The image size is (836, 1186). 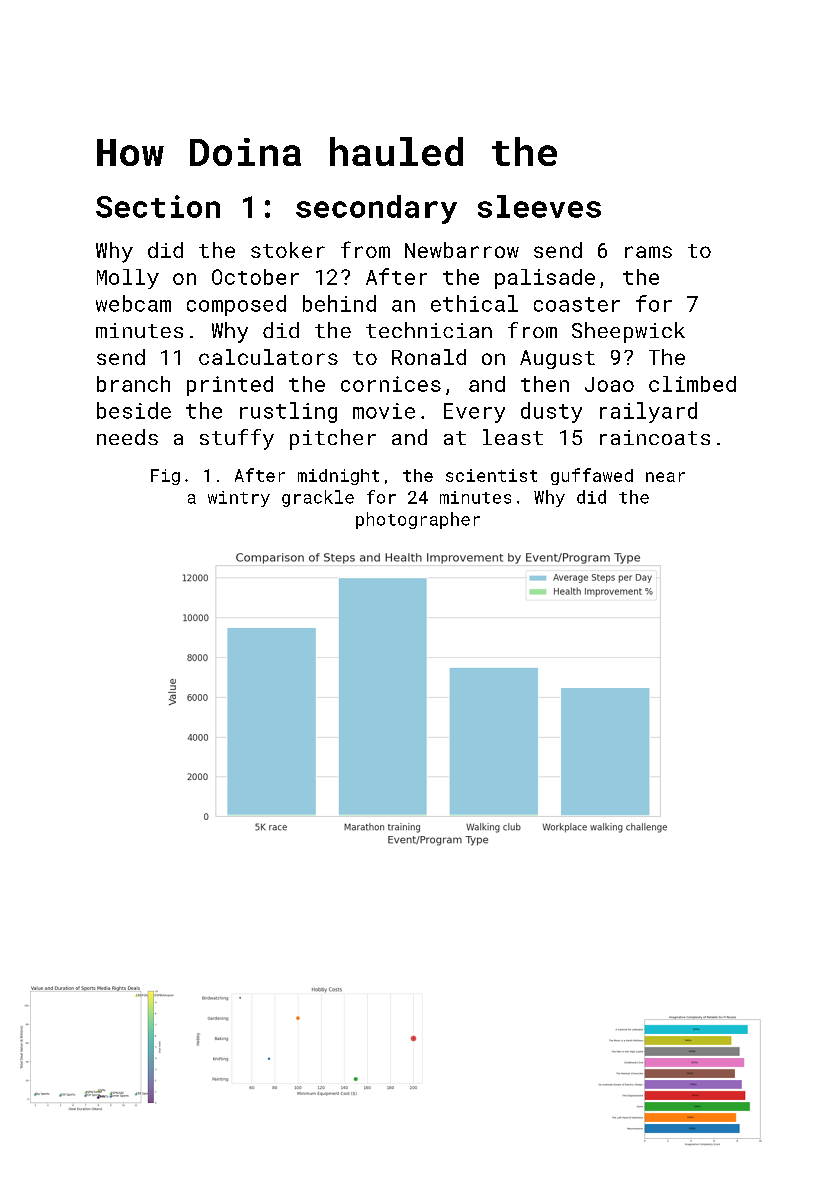 I want to click on guffawed, so click(x=592, y=476).
